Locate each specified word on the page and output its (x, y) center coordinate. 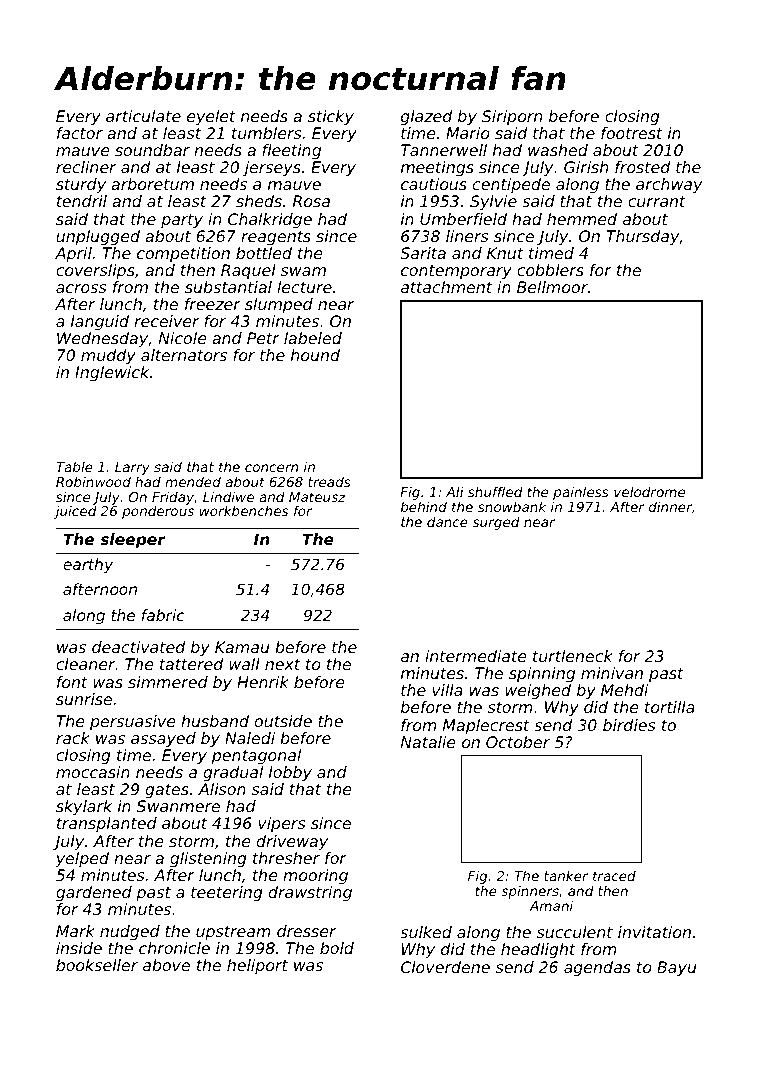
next (282, 664)
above (166, 965)
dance (447, 521)
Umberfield (463, 219)
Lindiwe (228, 496)
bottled (264, 253)
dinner (670, 506)
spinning (542, 675)
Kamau (242, 647)
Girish (586, 167)
